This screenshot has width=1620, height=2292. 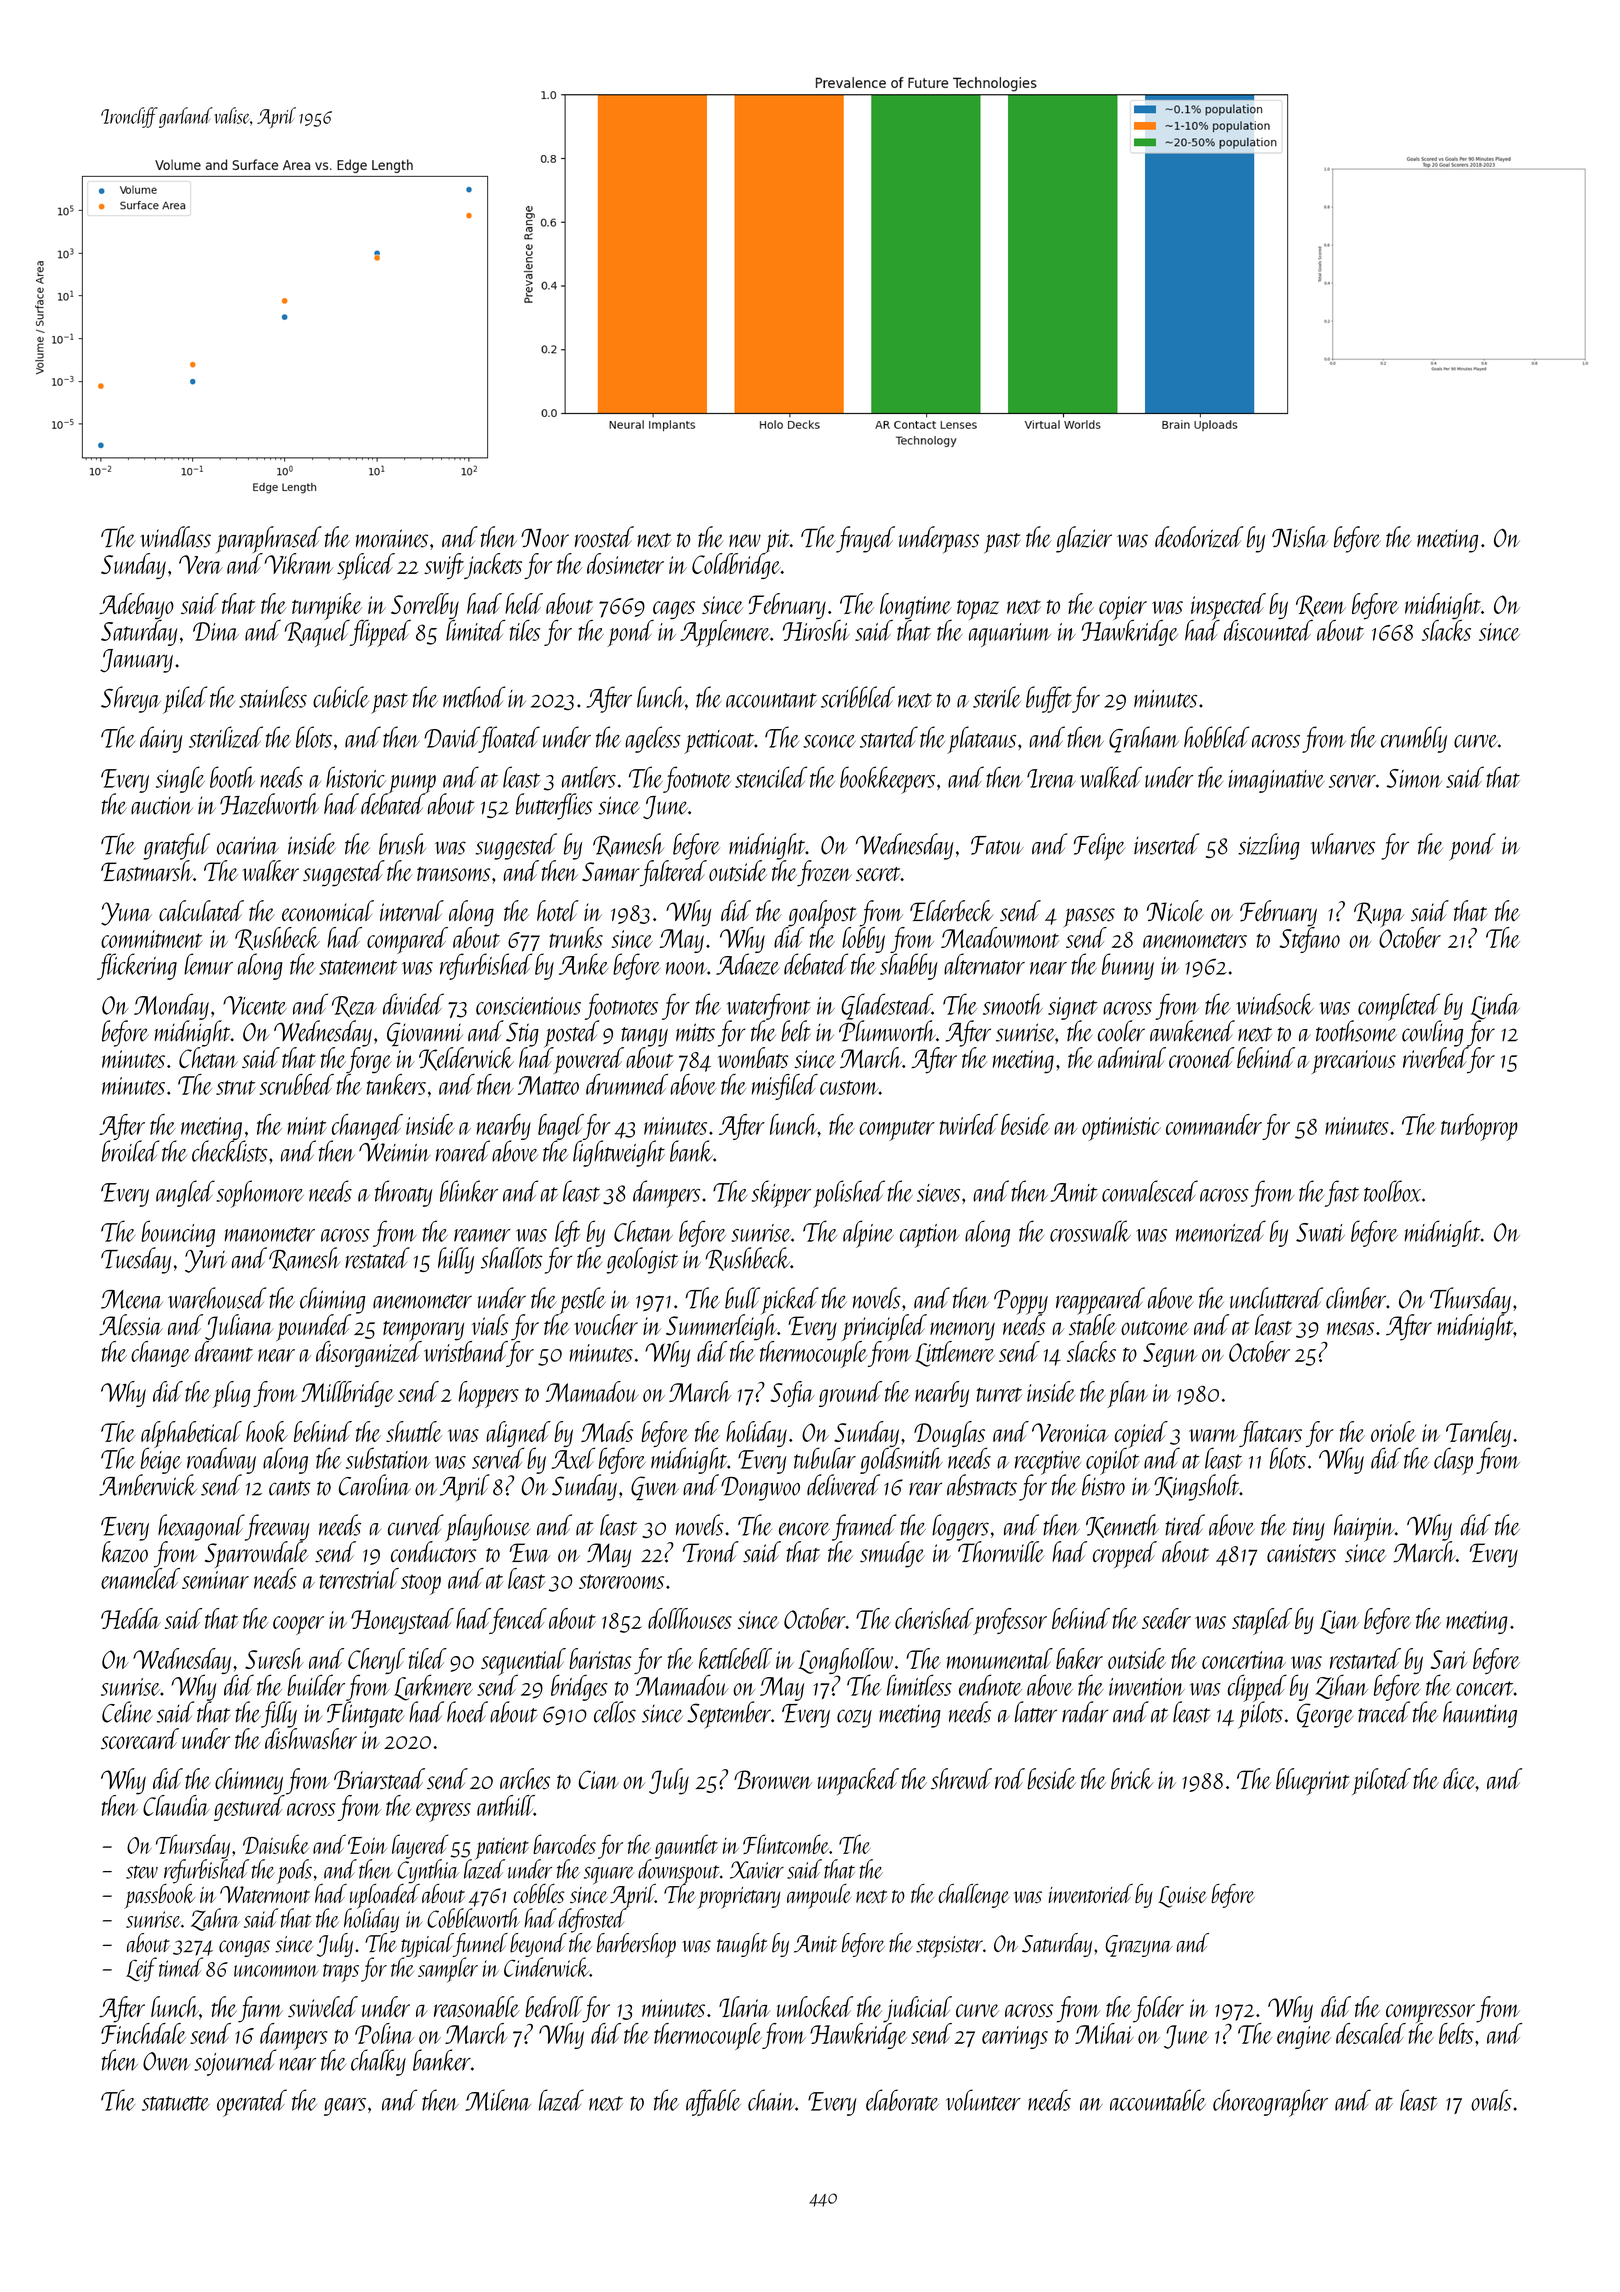 What do you see at coordinates (1309, 940) in the screenshot?
I see `Stefano` at bounding box center [1309, 940].
